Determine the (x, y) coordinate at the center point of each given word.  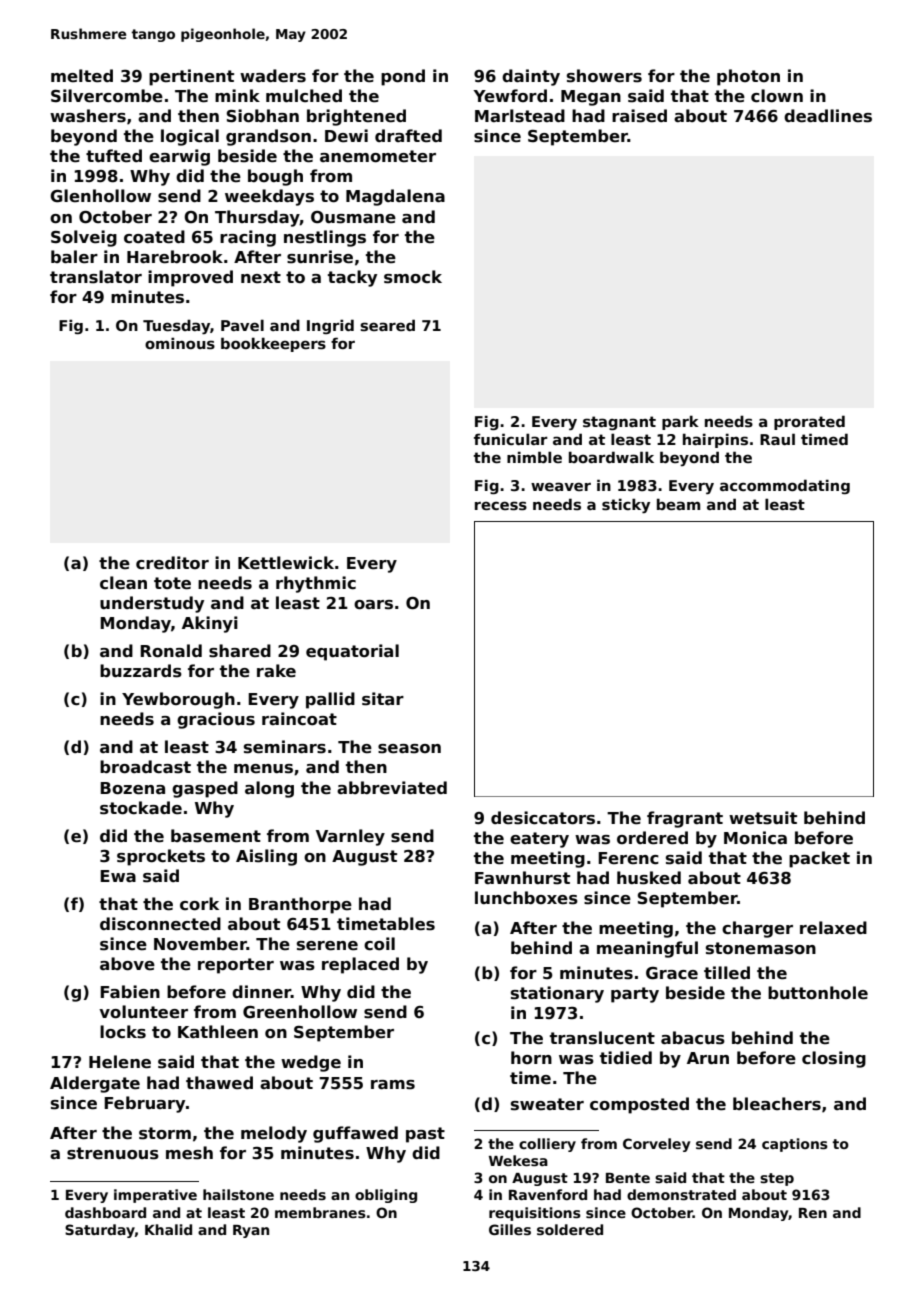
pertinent (191, 77)
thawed (219, 1083)
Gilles (510, 1229)
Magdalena (395, 197)
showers (604, 76)
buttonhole (818, 993)
